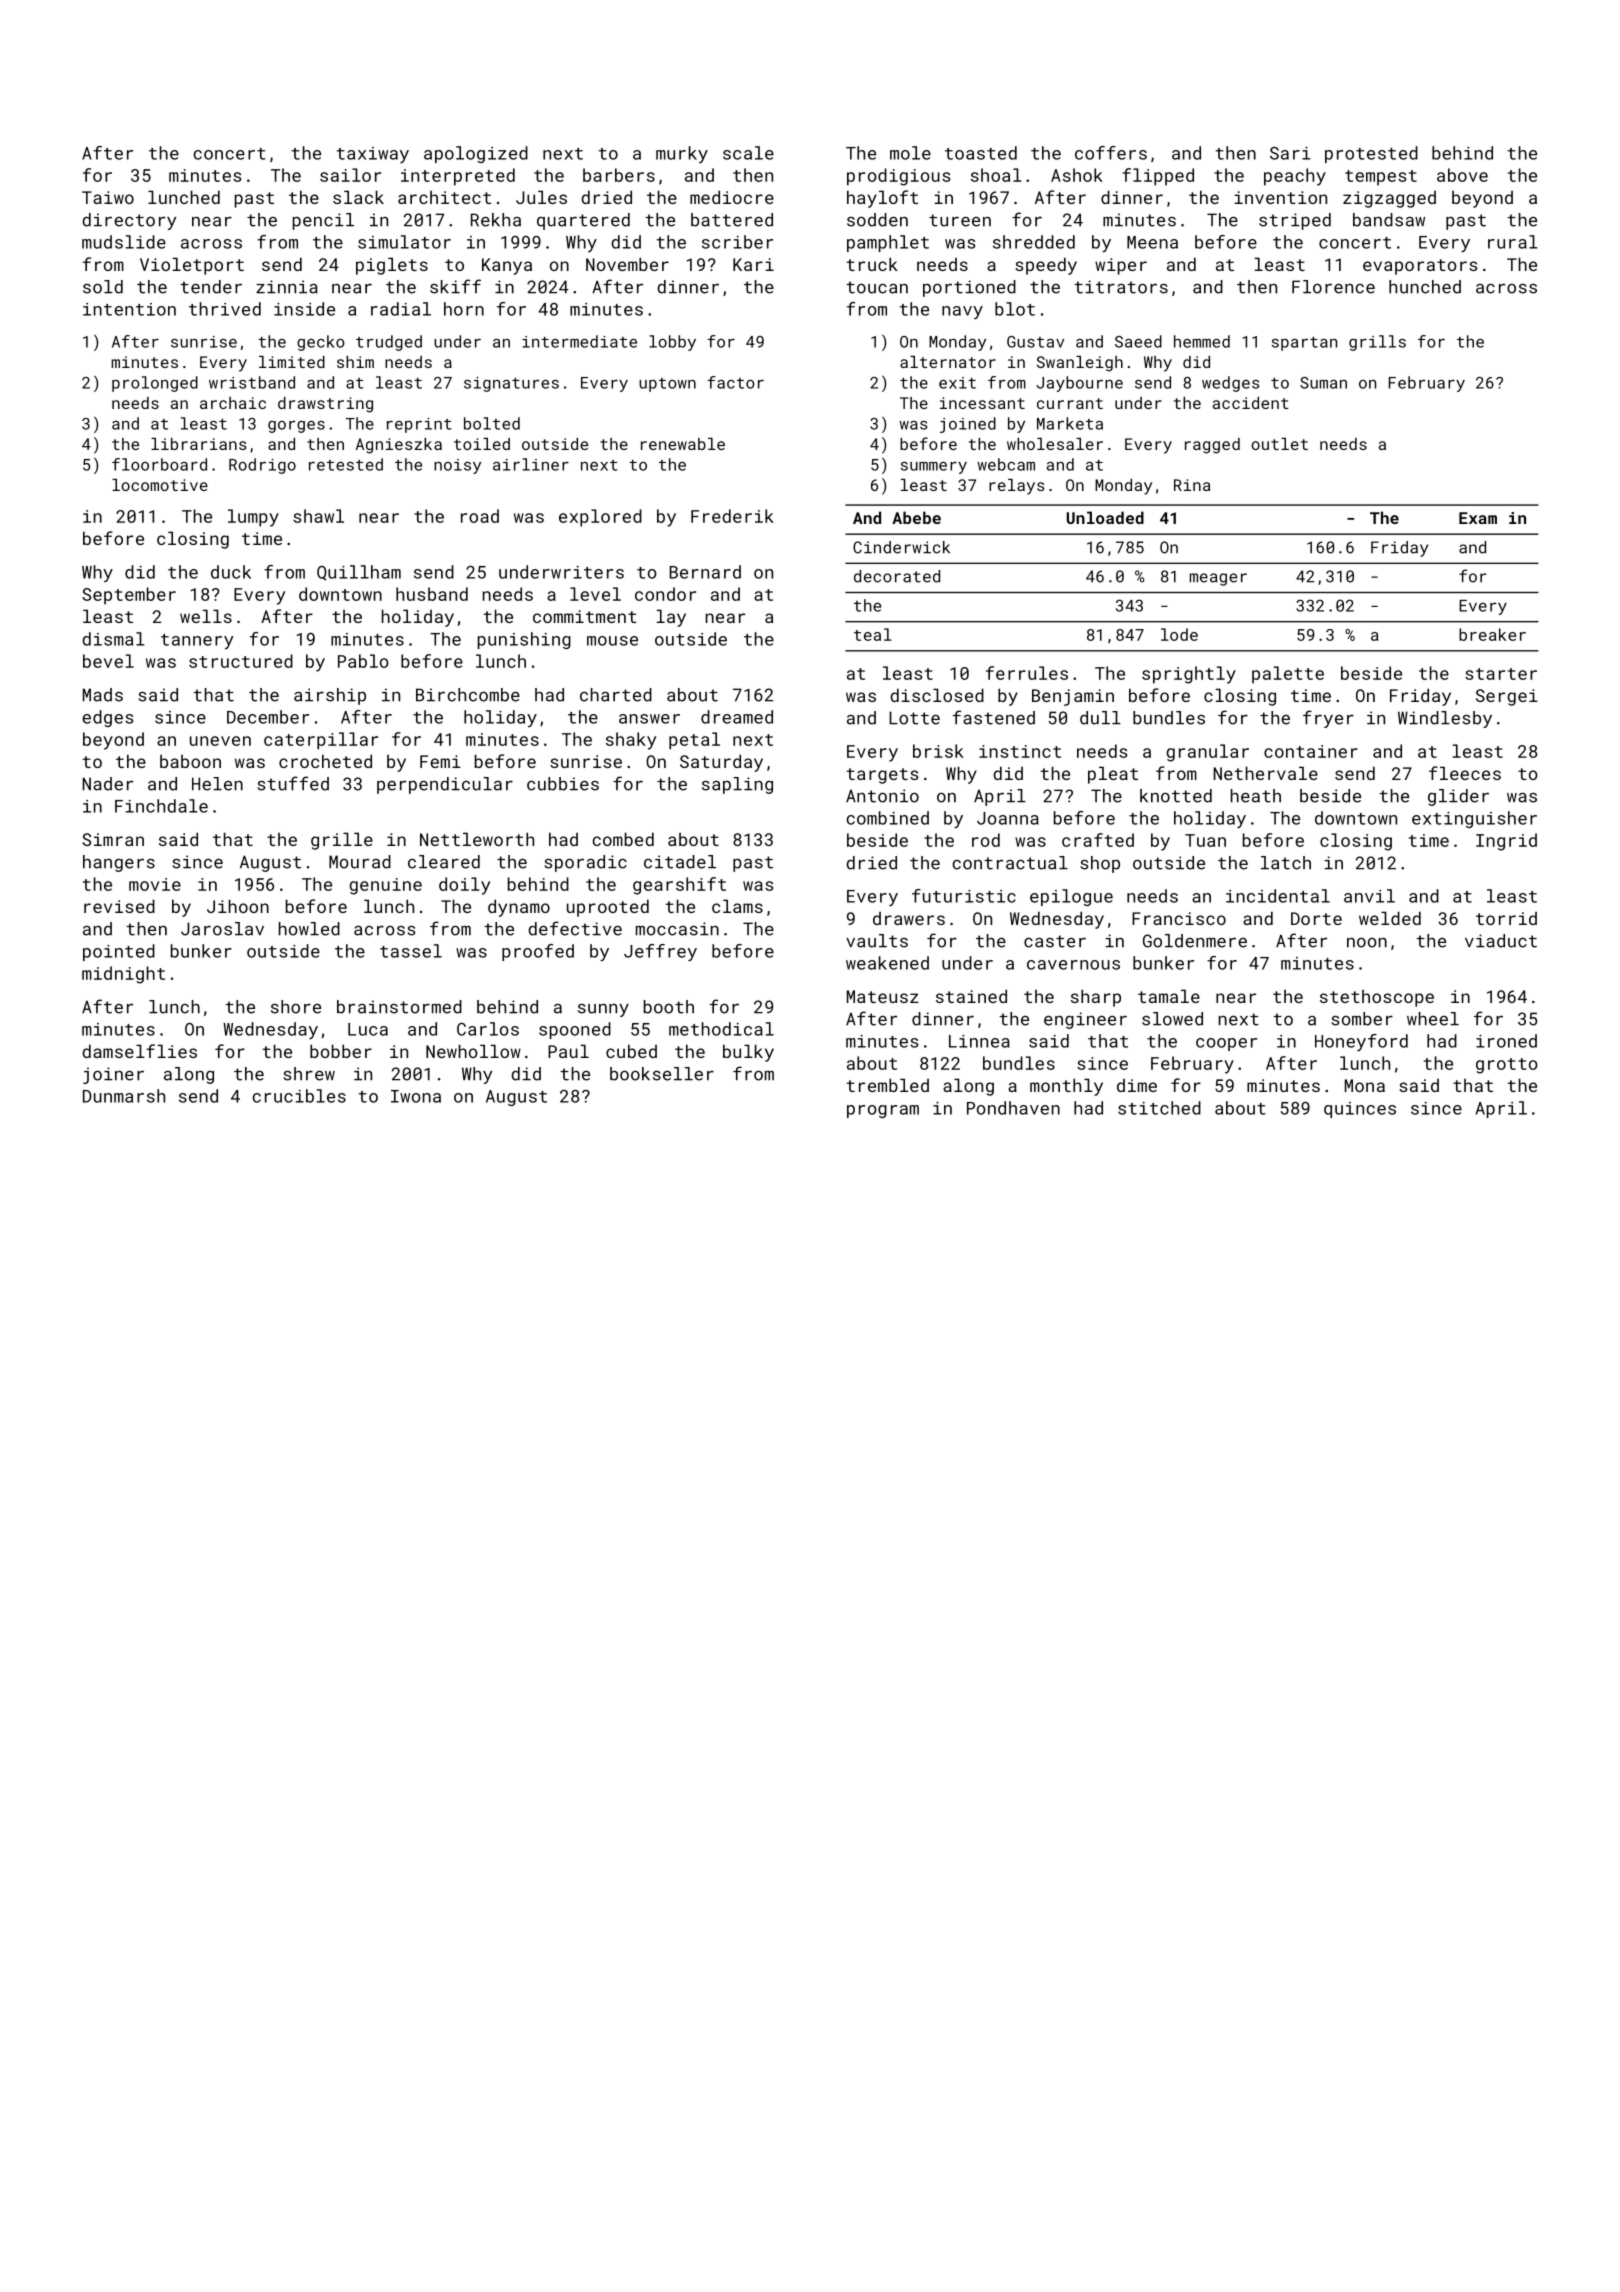 This screenshot has width=1620, height=2292. Describe the element at coordinates (682, 154) in the screenshot. I see `murky` at that location.
